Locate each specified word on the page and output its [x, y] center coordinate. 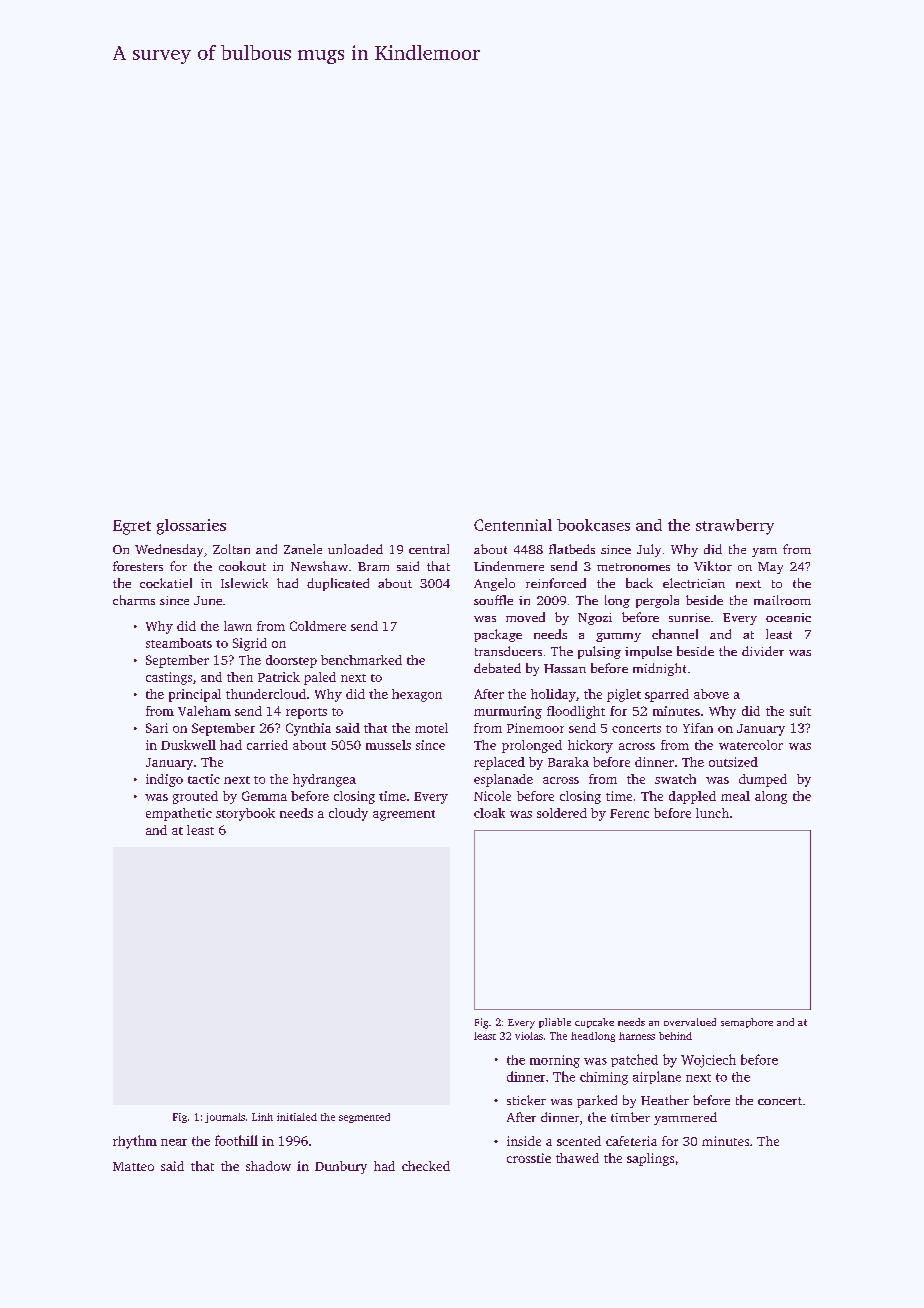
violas [529, 1036]
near [174, 1142]
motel [431, 728]
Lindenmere [509, 566]
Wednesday [169, 550]
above [711, 694]
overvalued [690, 1022]
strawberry [735, 527]
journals [225, 1118]
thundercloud [266, 694]
